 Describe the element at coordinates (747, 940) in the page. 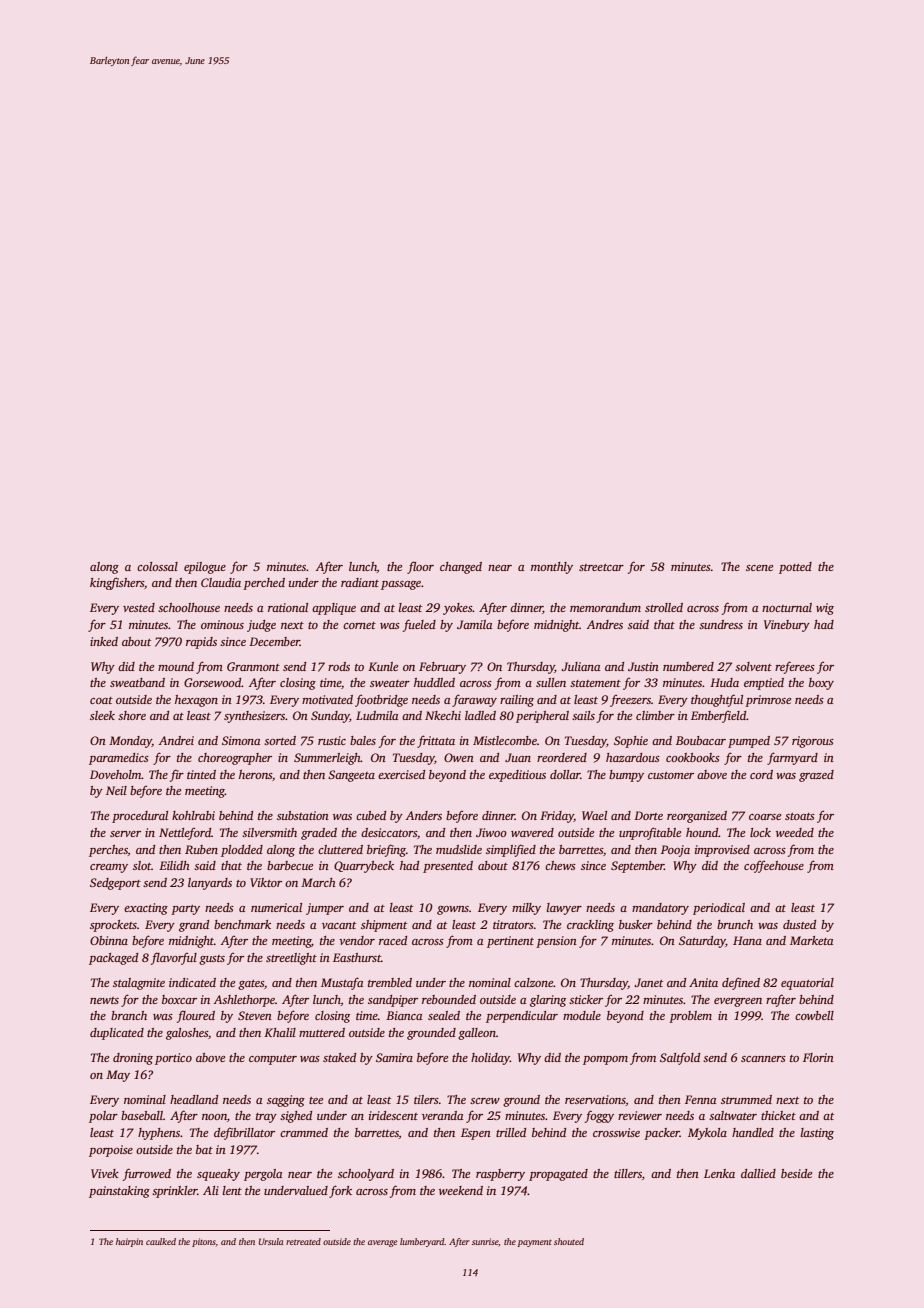

I see `Hana` at that location.
